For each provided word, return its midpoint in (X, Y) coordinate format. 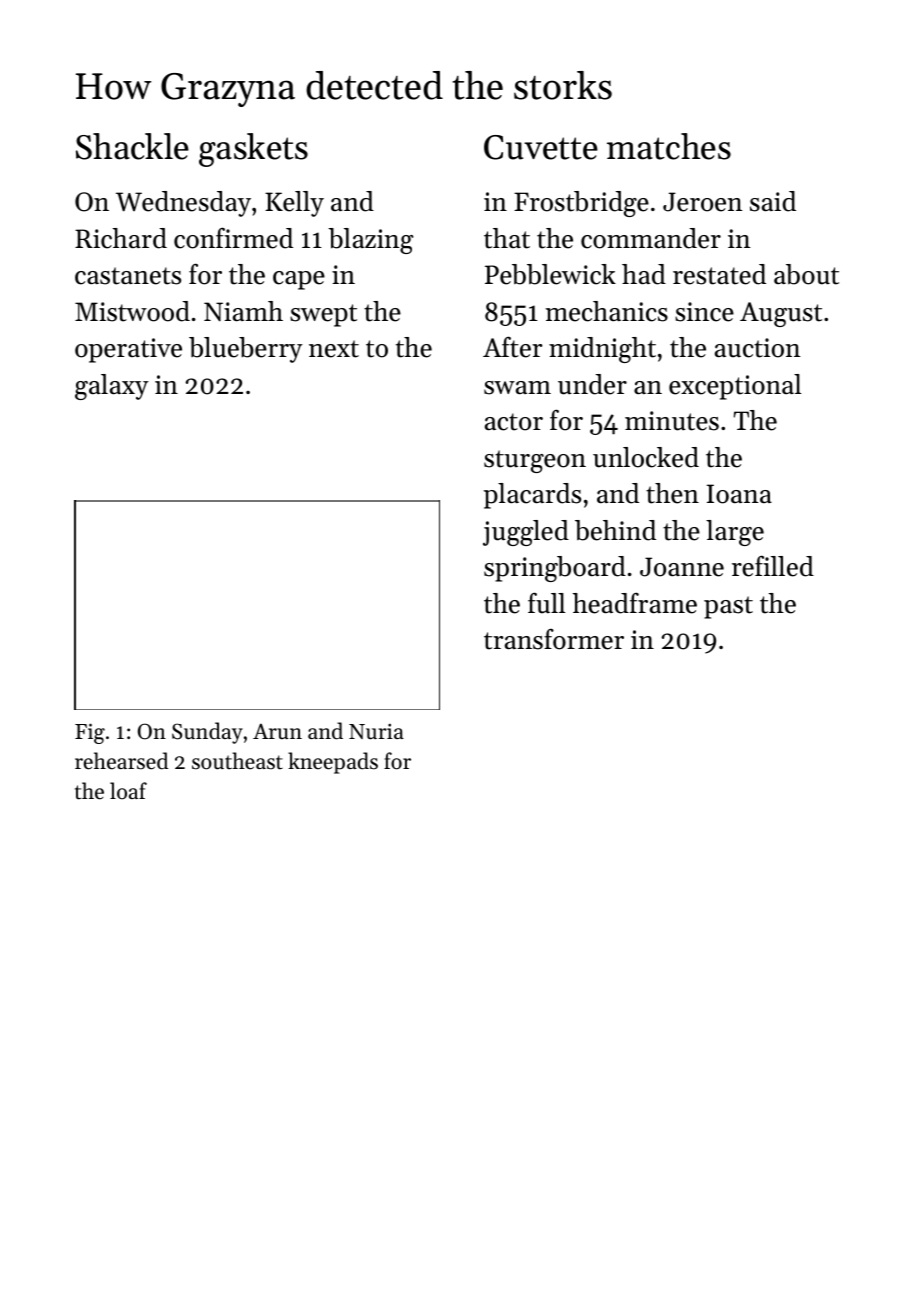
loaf (128, 791)
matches (669, 146)
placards (532, 496)
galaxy (112, 387)
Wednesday (183, 204)
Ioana (739, 494)
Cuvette (541, 147)
